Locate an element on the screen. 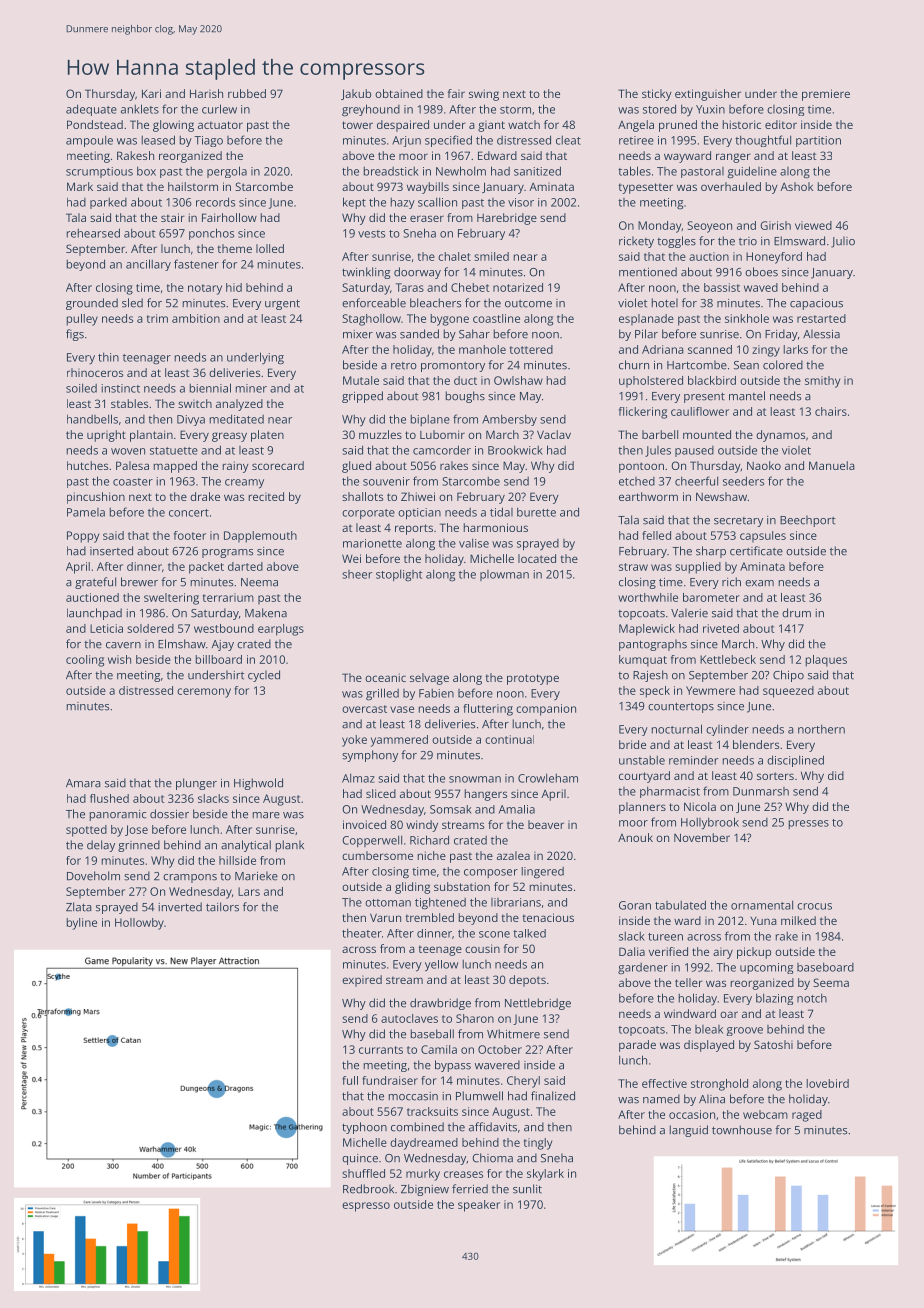  espresso is located at coordinates (366, 1207).
